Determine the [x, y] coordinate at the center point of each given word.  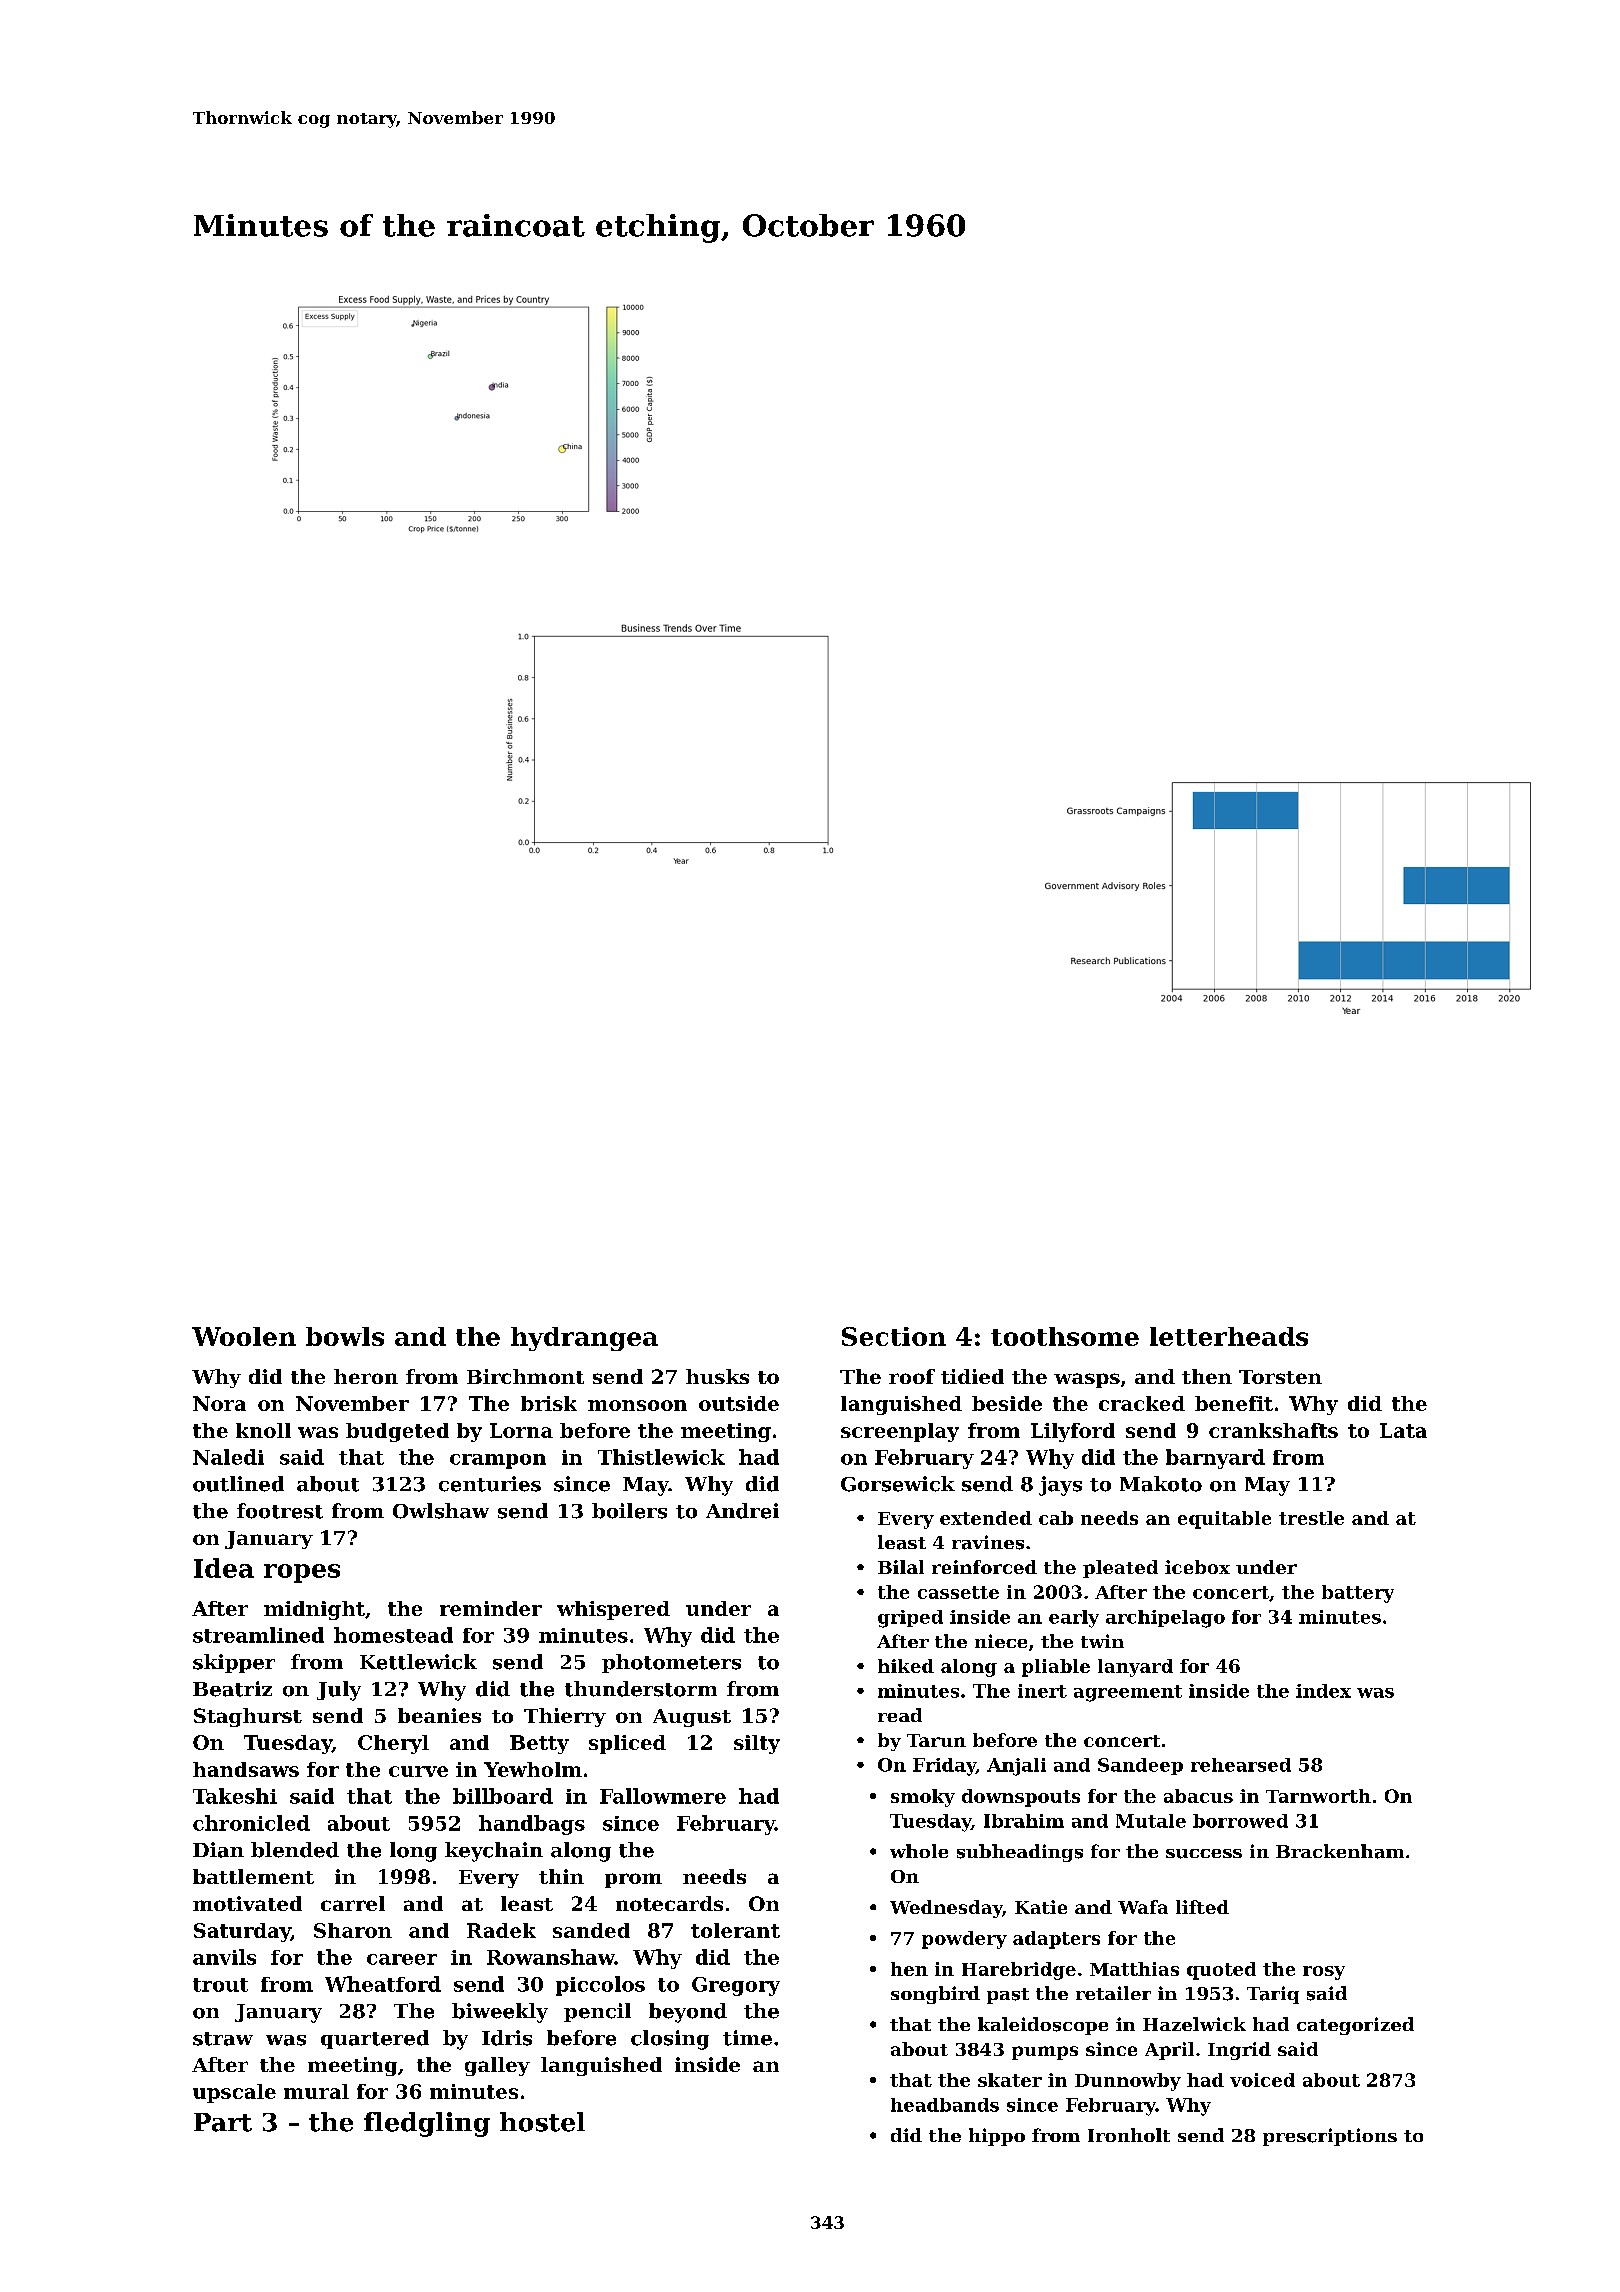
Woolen [244, 1336]
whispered [613, 1610]
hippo [997, 2137]
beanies [439, 1715]
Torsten [1280, 1377]
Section [894, 1336]
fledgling [427, 2124]
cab [1056, 1518]
